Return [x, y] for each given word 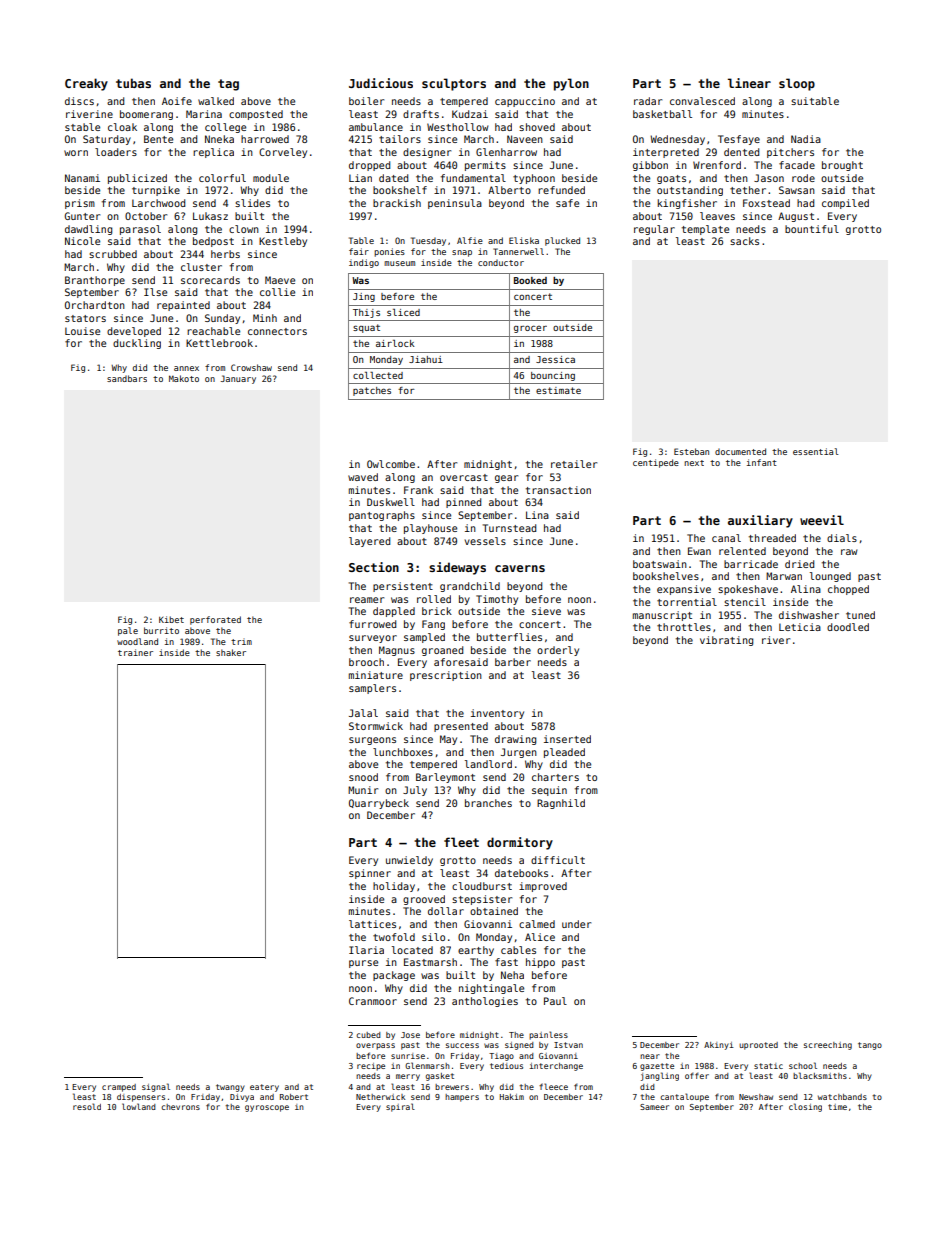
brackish [397, 203]
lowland [139, 1106]
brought [842, 166]
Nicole [82, 241]
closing [805, 1107]
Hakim [512, 1097]
